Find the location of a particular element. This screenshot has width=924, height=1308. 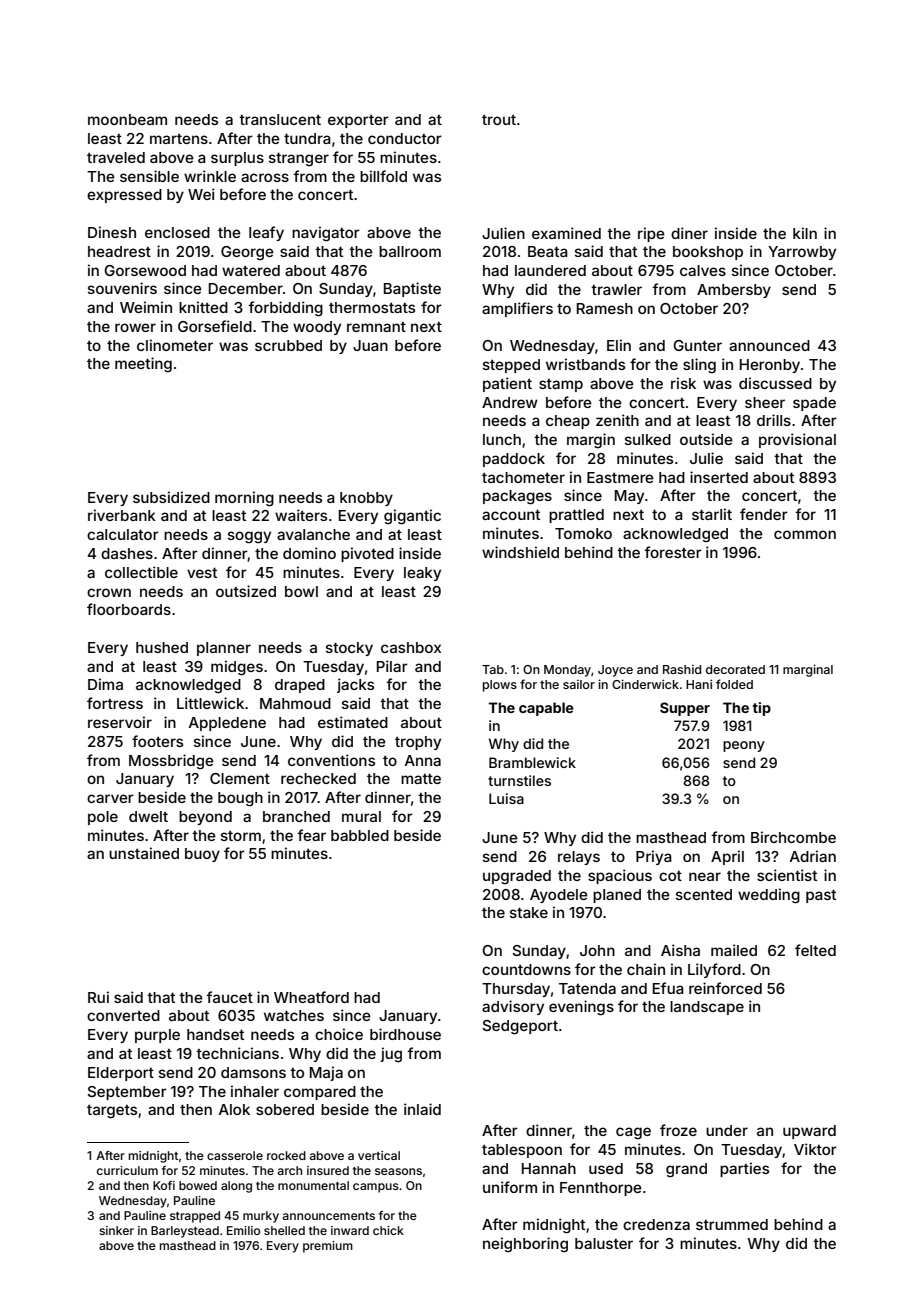

rower is located at coordinates (135, 327).
